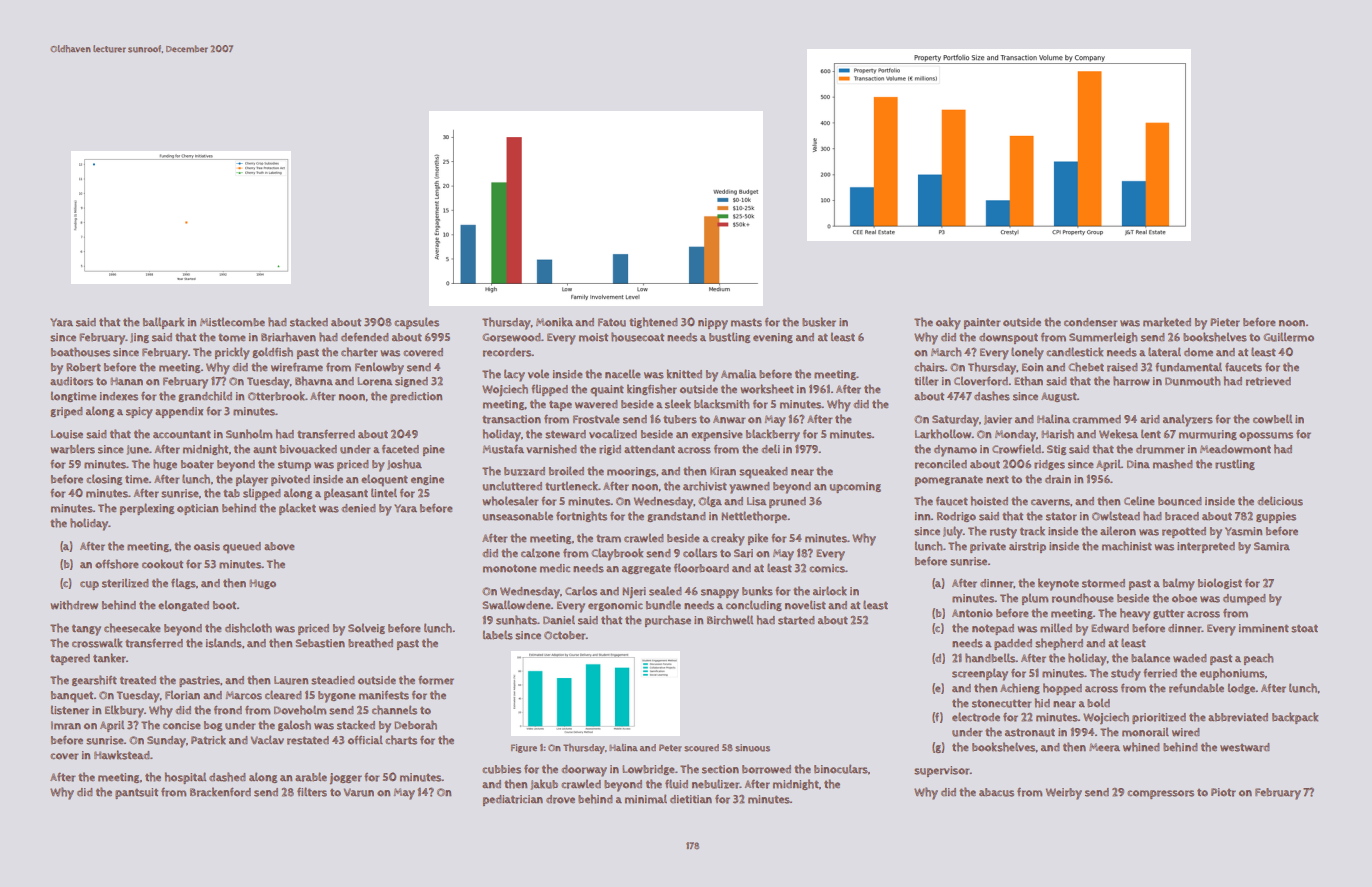  Describe the element at coordinates (207, 546) in the screenshot. I see `oasis` at that location.
